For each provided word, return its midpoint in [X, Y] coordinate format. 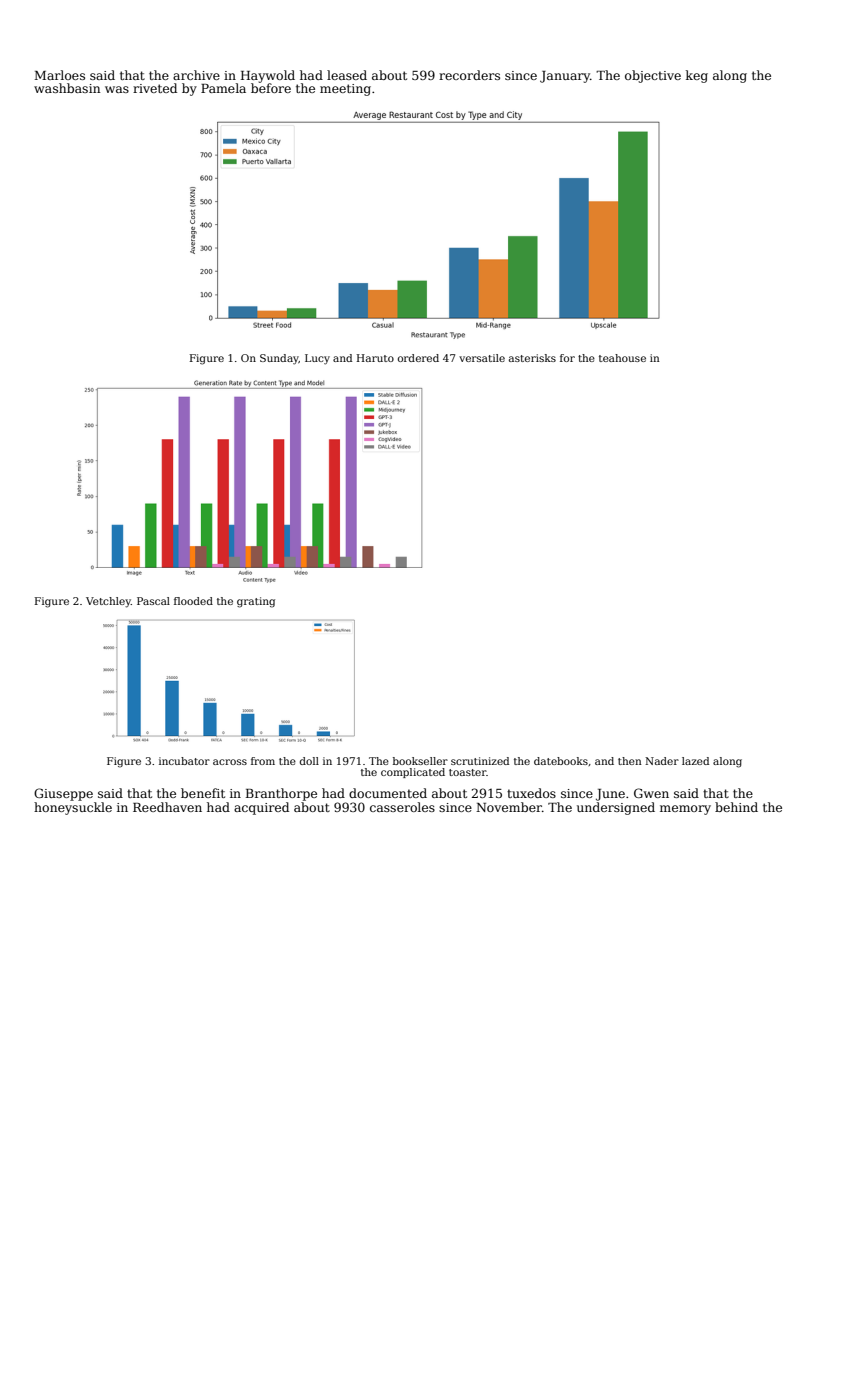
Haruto [375, 358]
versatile [482, 358]
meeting [345, 90]
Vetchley [108, 602]
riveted [155, 88]
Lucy [317, 359]
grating [256, 602]
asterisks [532, 358]
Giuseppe [63, 794]
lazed [695, 761]
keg [697, 76]
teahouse [622, 358]
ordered [418, 358]
